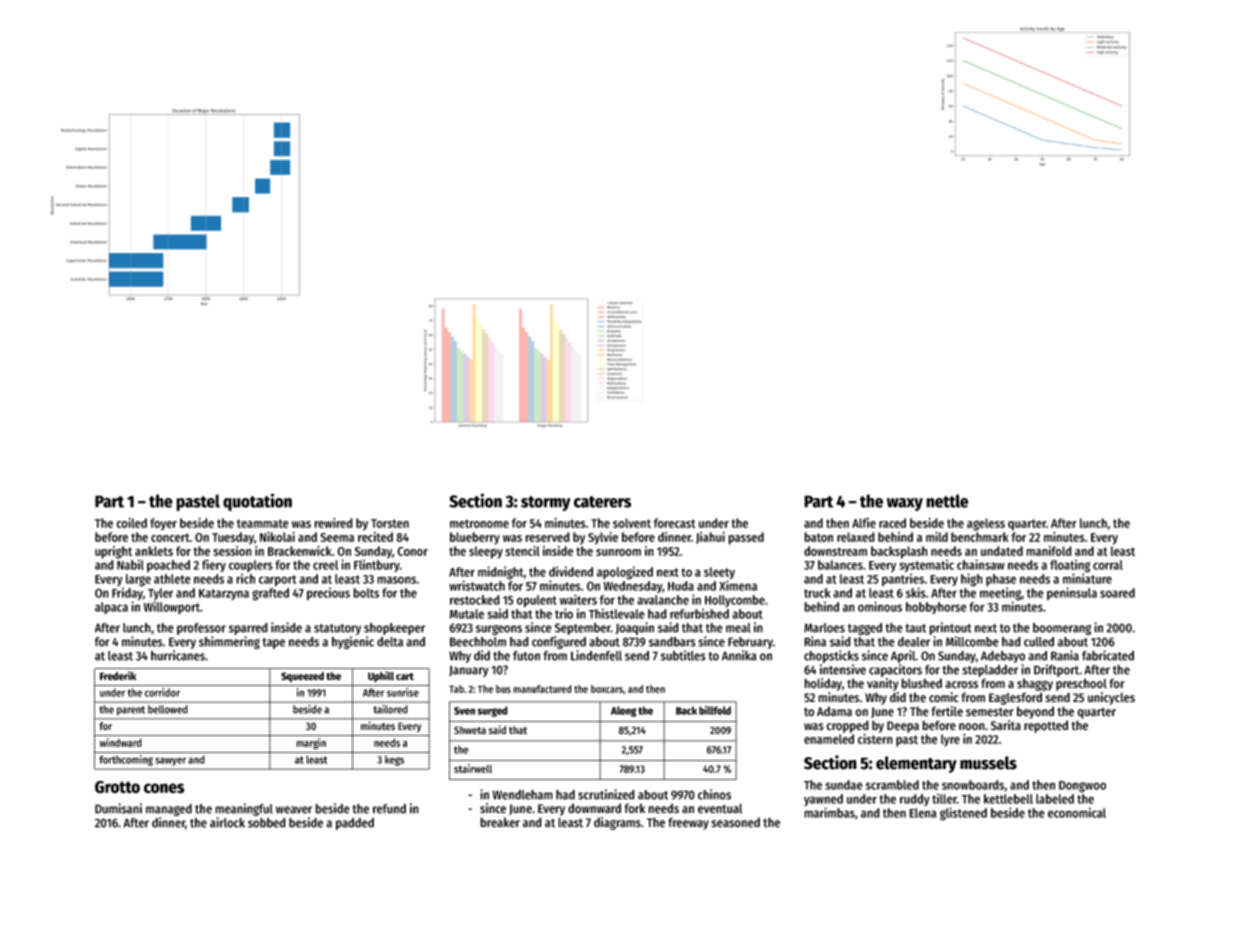 The height and width of the screenshot is (952, 1233). Describe the element at coordinates (823, 684) in the screenshot. I see `holiday` at that location.
